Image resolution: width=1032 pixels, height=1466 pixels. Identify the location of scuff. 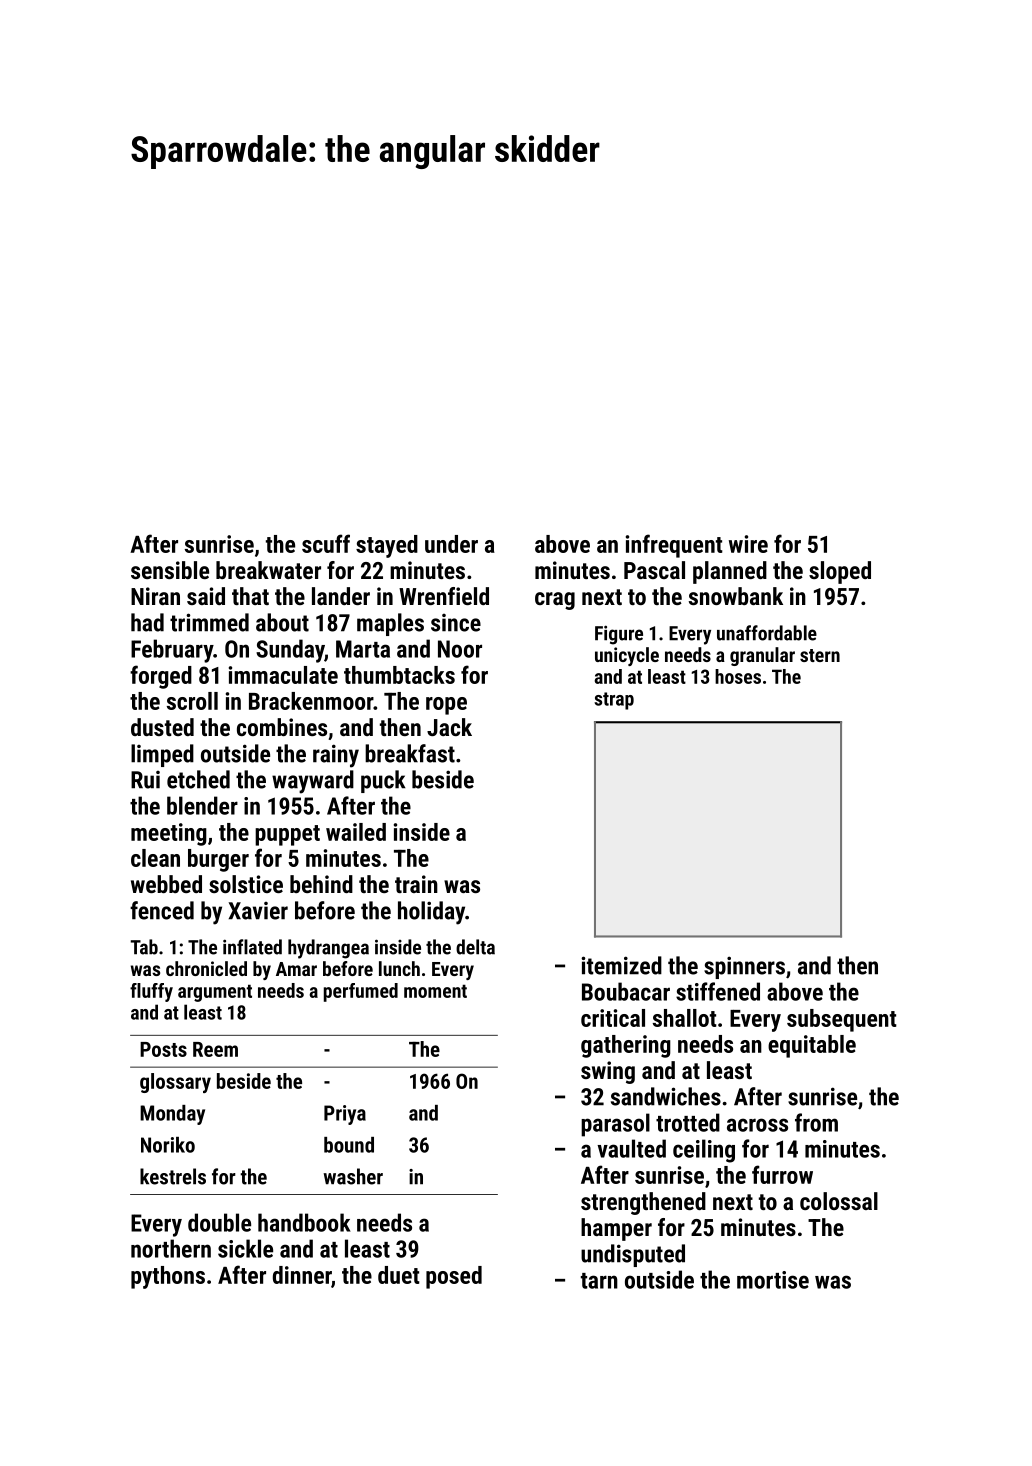
(326, 543).
